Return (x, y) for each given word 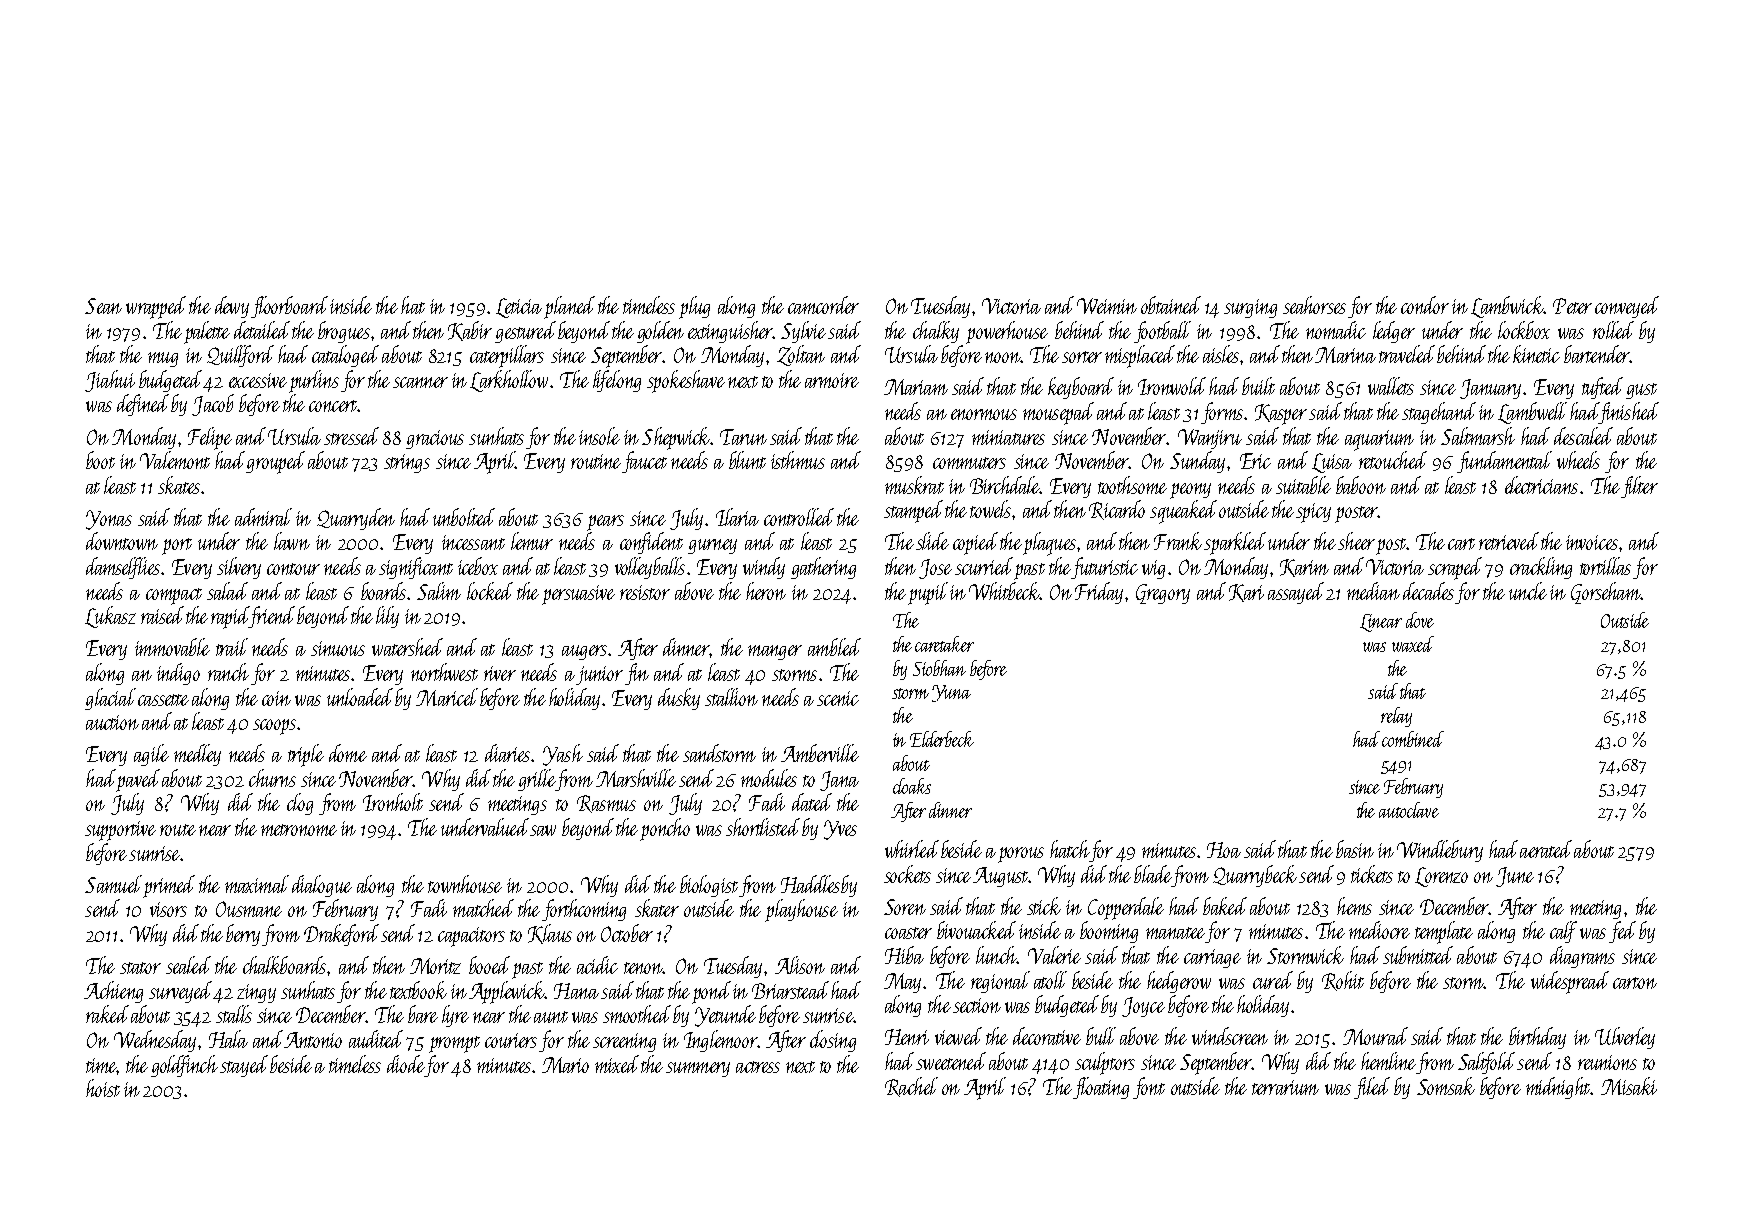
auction (112, 722)
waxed (1413, 644)
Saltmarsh (1478, 436)
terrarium (1285, 1087)
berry (243, 935)
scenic (838, 698)
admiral (263, 517)
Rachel (911, 1087)
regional (1000, 982)
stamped (913, 511)
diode (405, 1064)
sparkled (1235, 543)
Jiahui (110, 381)
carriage (1212, 958)
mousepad (1058, 413)
